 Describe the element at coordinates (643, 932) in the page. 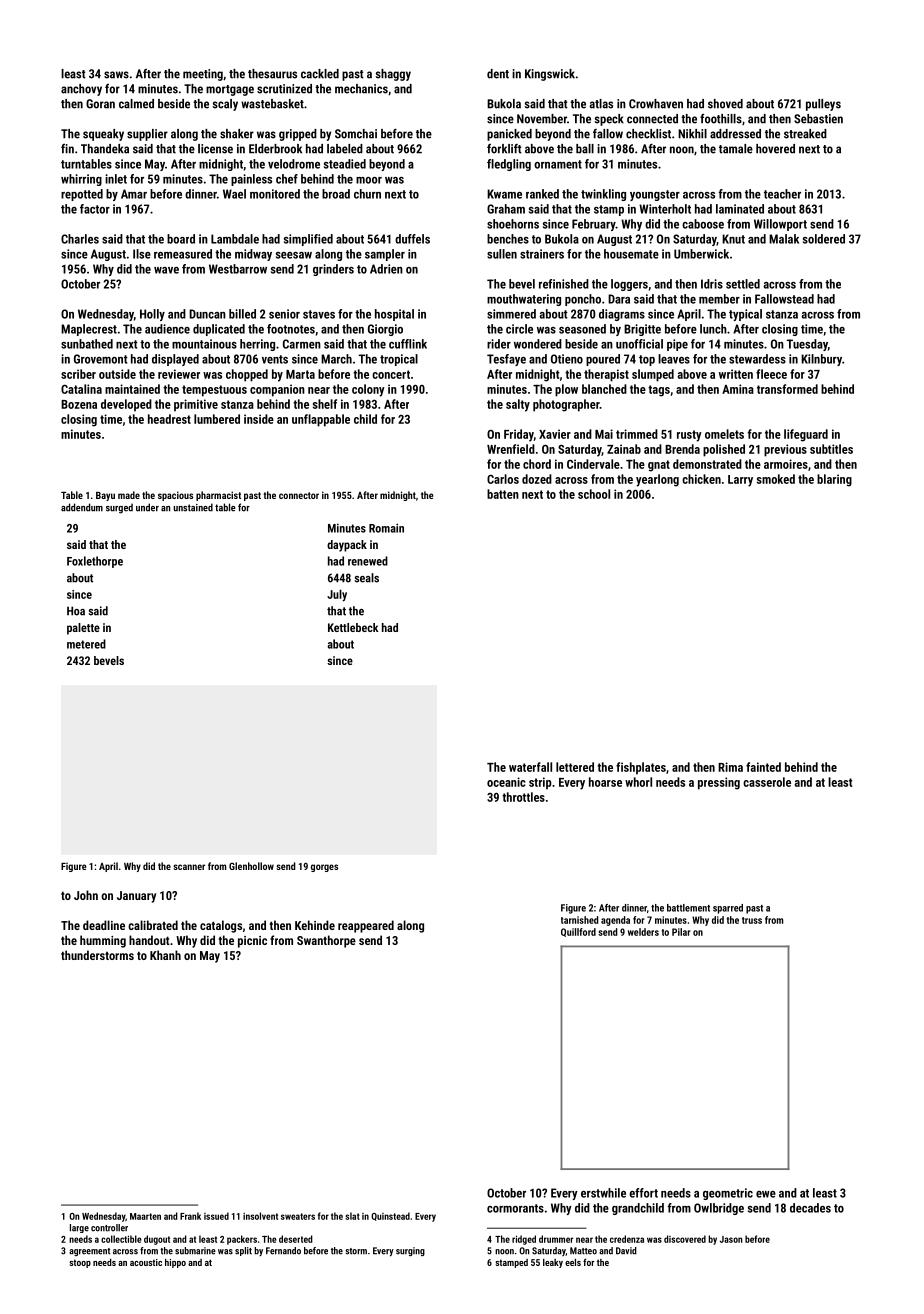

I see `welders` at that location.
